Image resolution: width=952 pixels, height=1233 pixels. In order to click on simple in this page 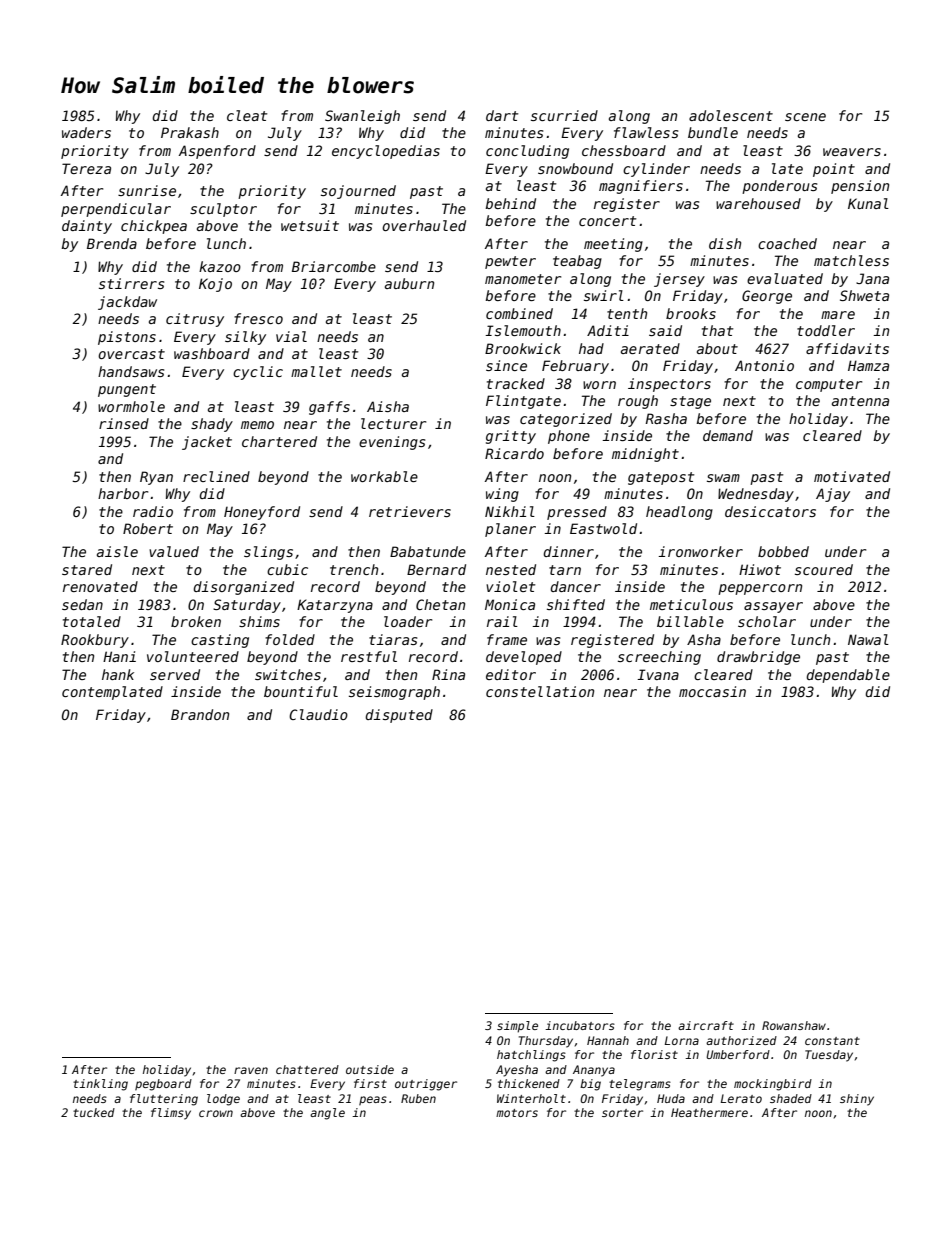, I will do `click(517, 1027)`.
